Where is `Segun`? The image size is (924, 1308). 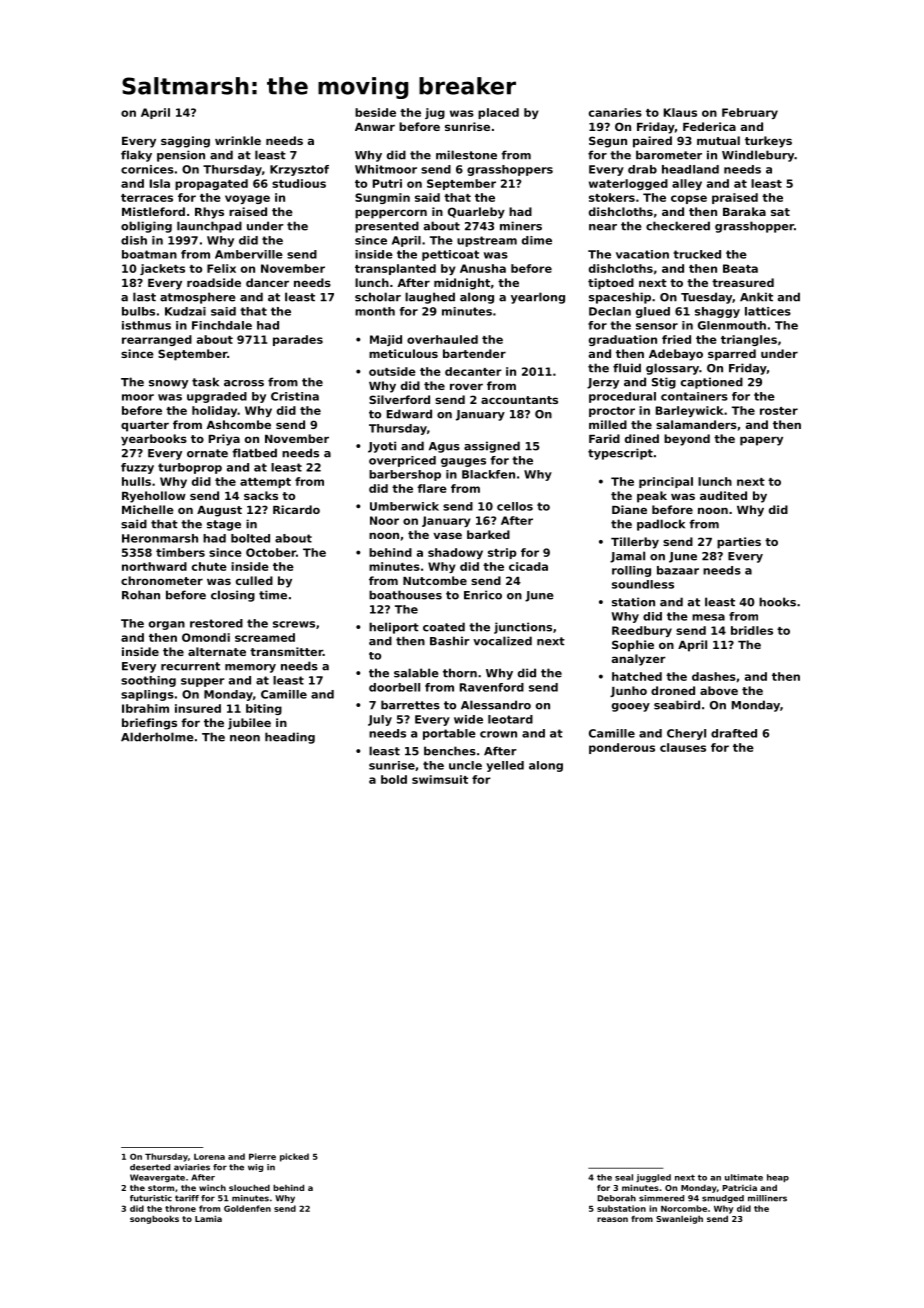 Segun is located at coordinates (608, 142).
